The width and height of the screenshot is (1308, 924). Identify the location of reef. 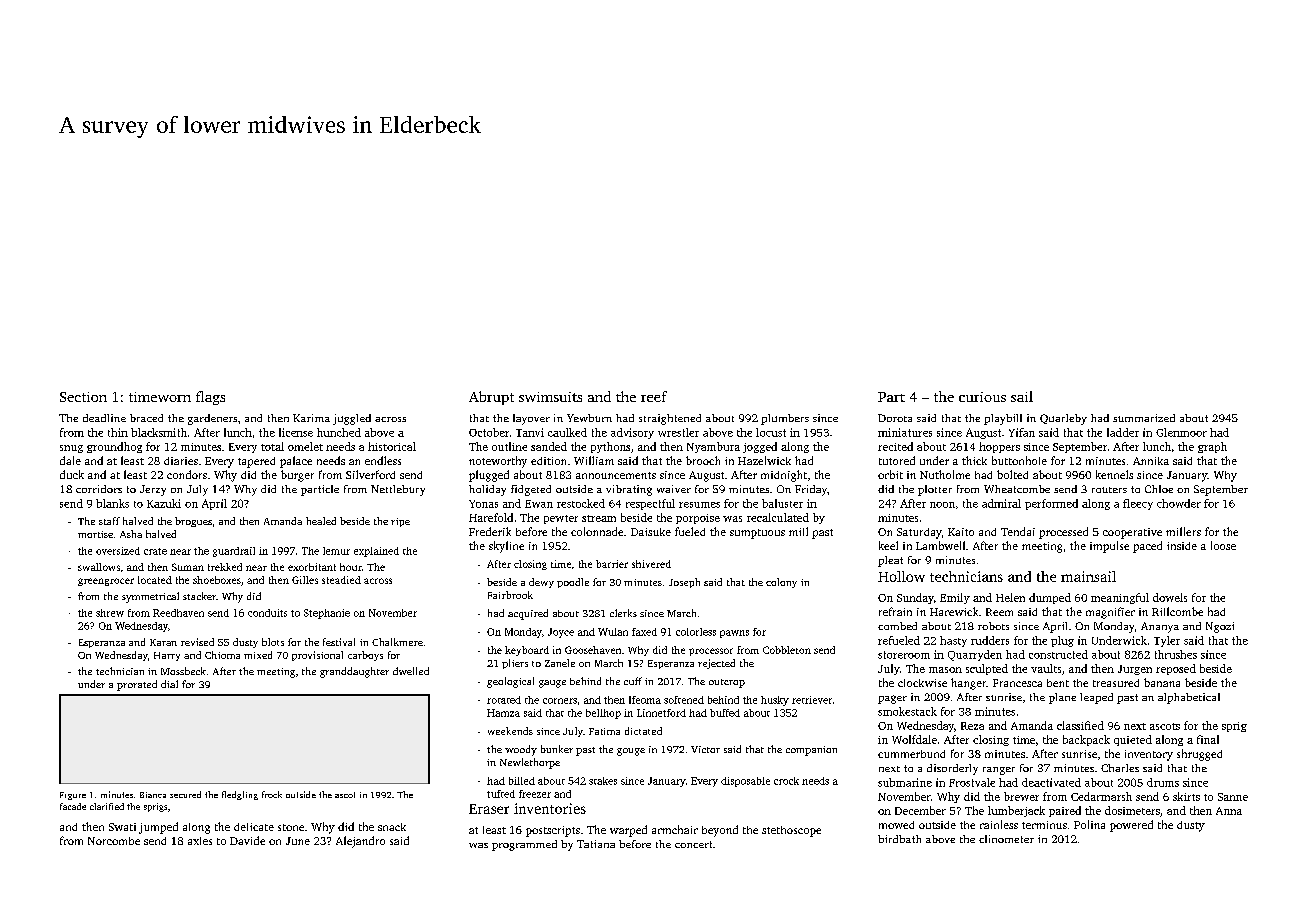
(654, 396).
